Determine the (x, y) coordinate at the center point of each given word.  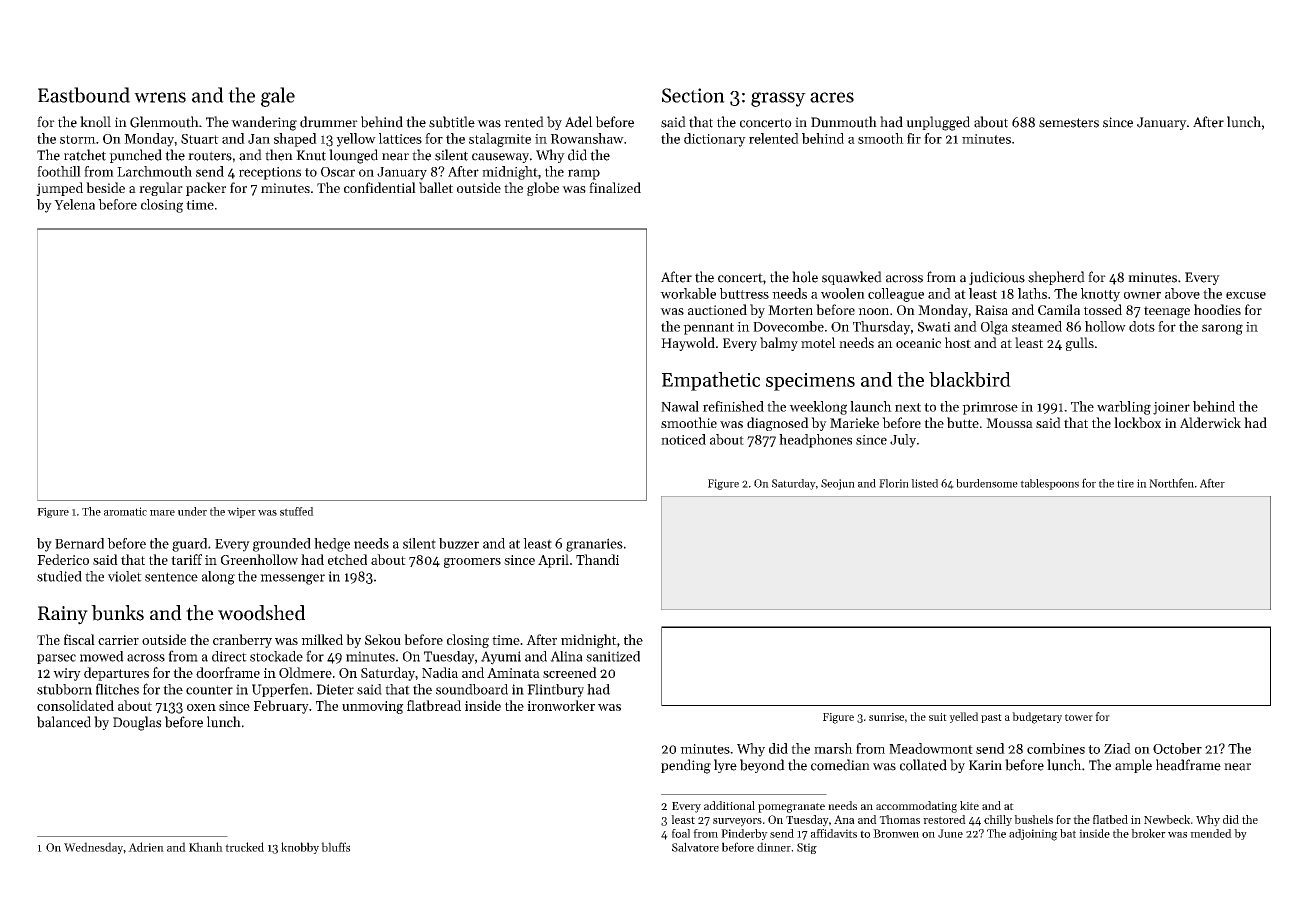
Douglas (137, 723)
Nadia (440, 672)
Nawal (680, 406)
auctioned (717, 309)
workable (688, 293)
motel (818, 342)
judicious (997, 278)
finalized (615, 187)
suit (938, 717)
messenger (292, 579)
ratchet (85, 155)
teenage (1167, 312)
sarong (1222, 329)
